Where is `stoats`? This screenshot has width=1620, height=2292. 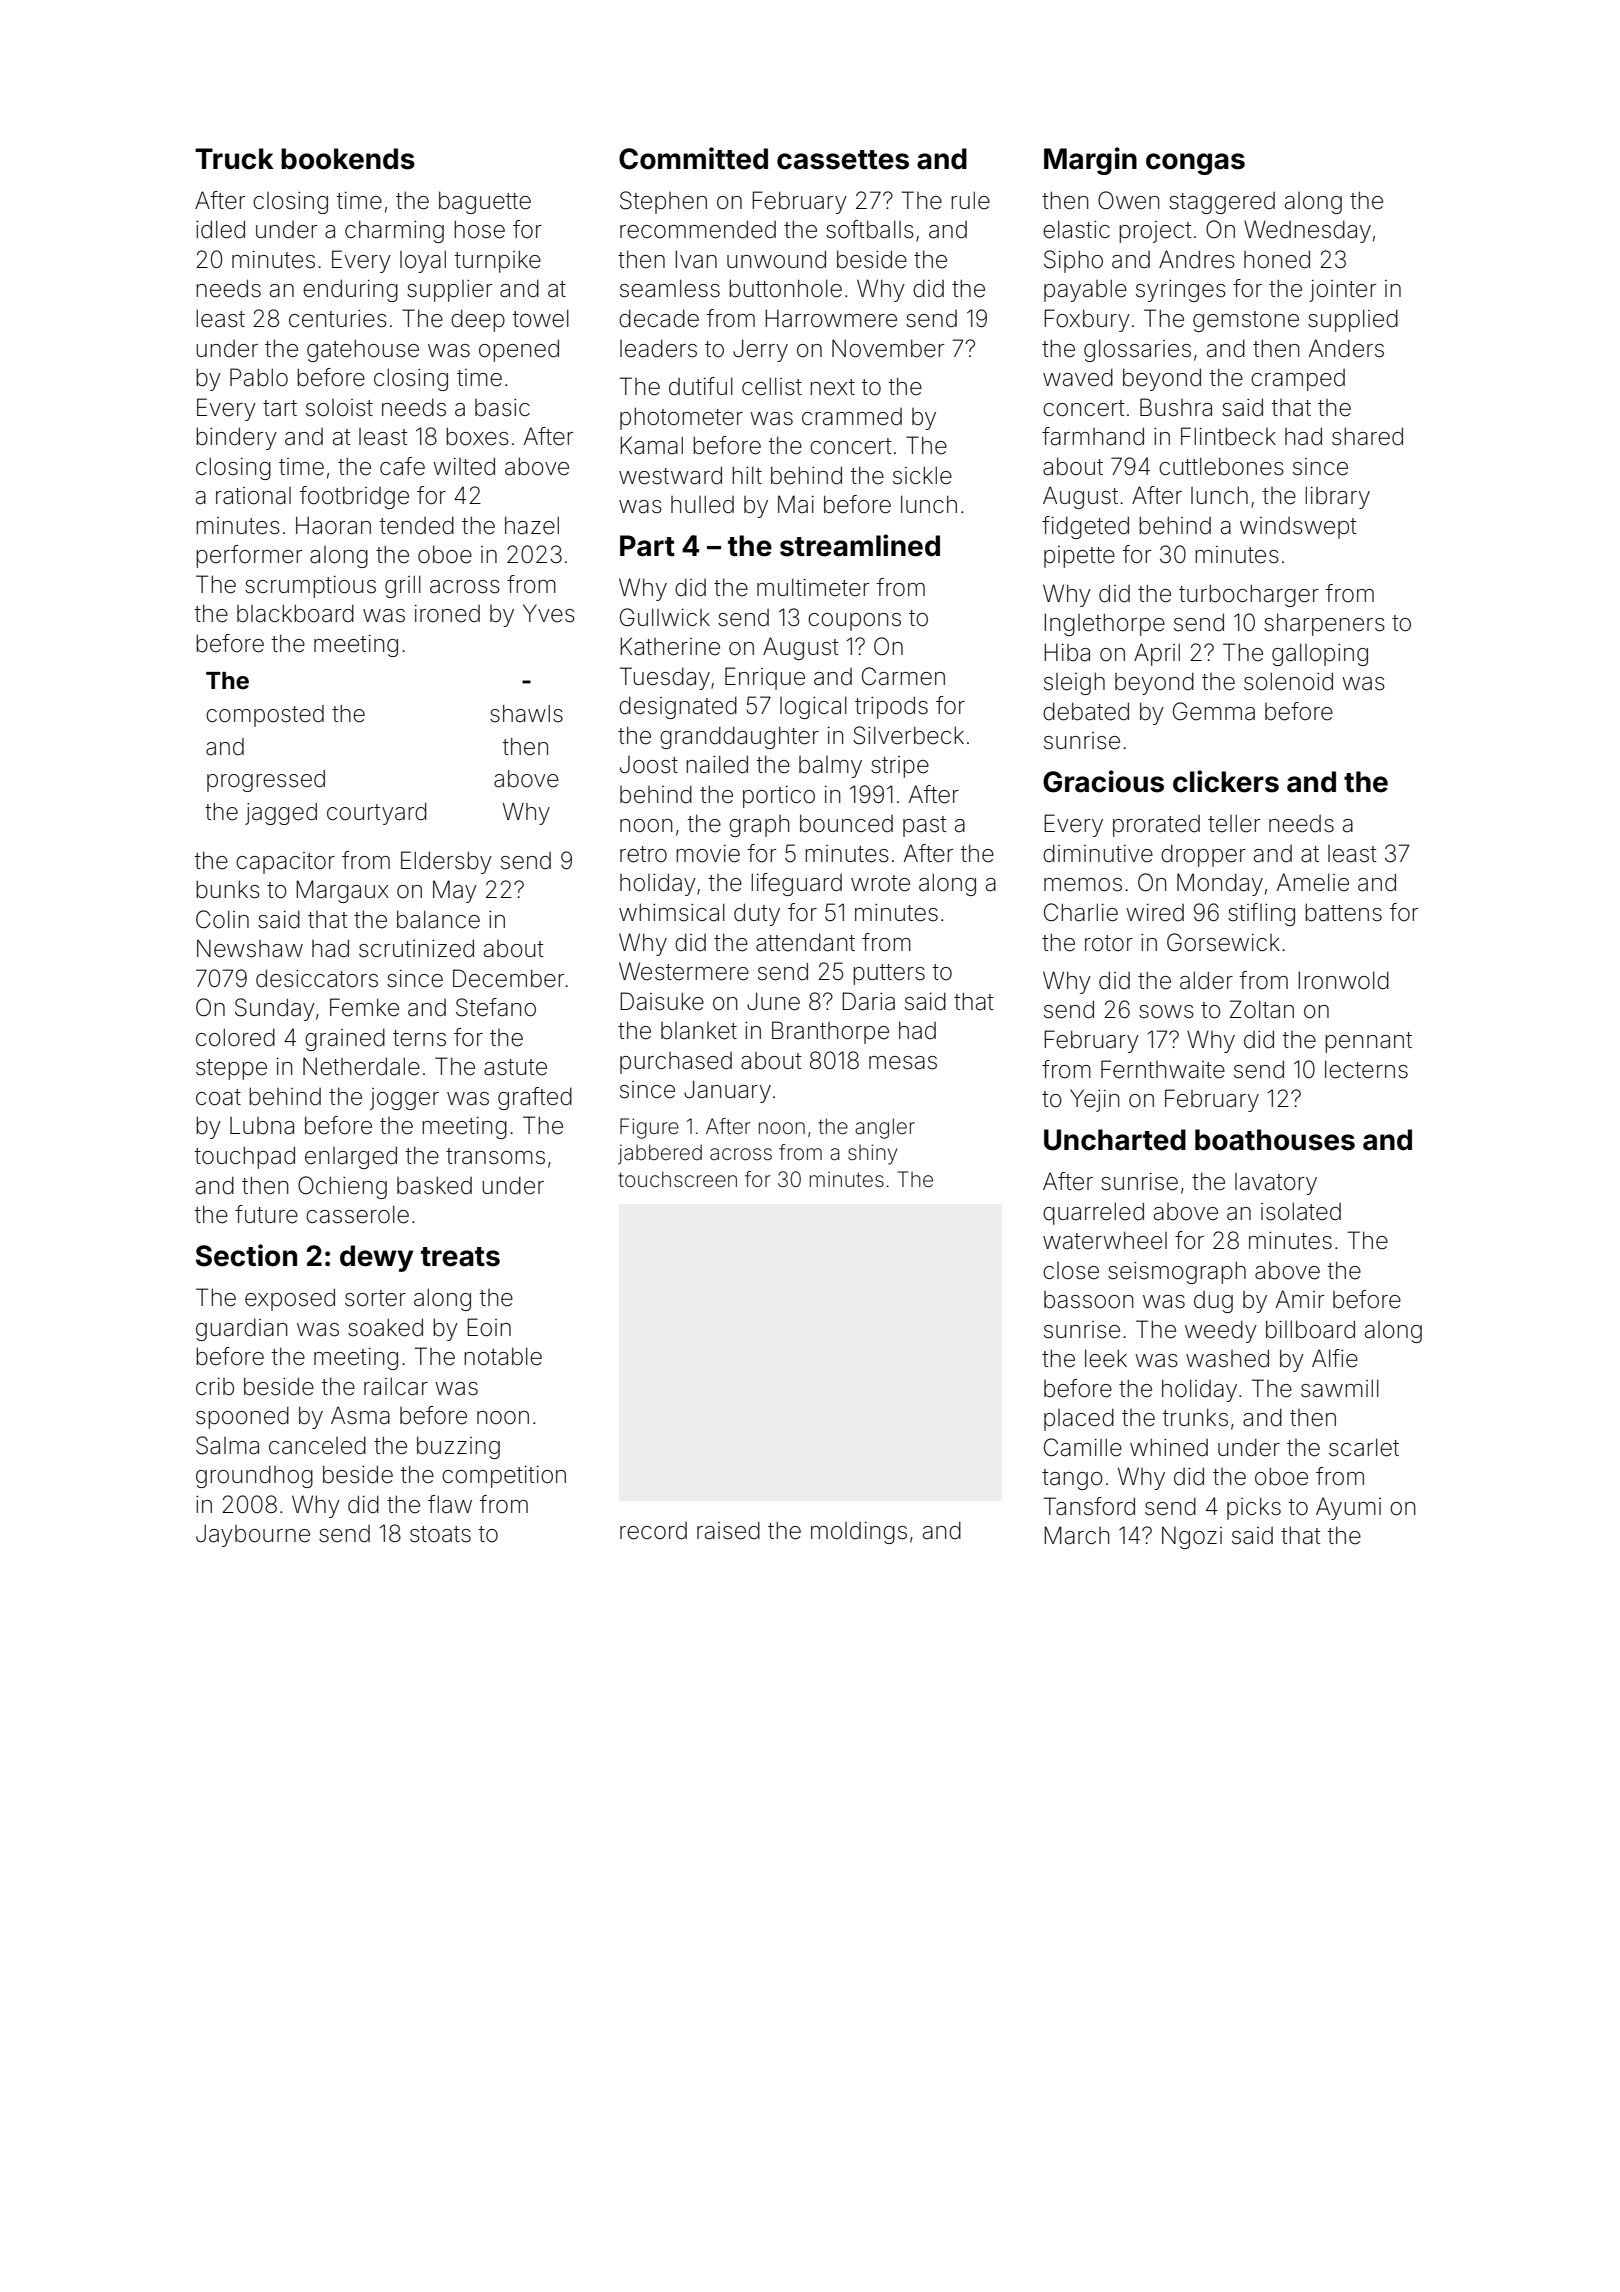 stoats is located at coordinates (440, 1534).
